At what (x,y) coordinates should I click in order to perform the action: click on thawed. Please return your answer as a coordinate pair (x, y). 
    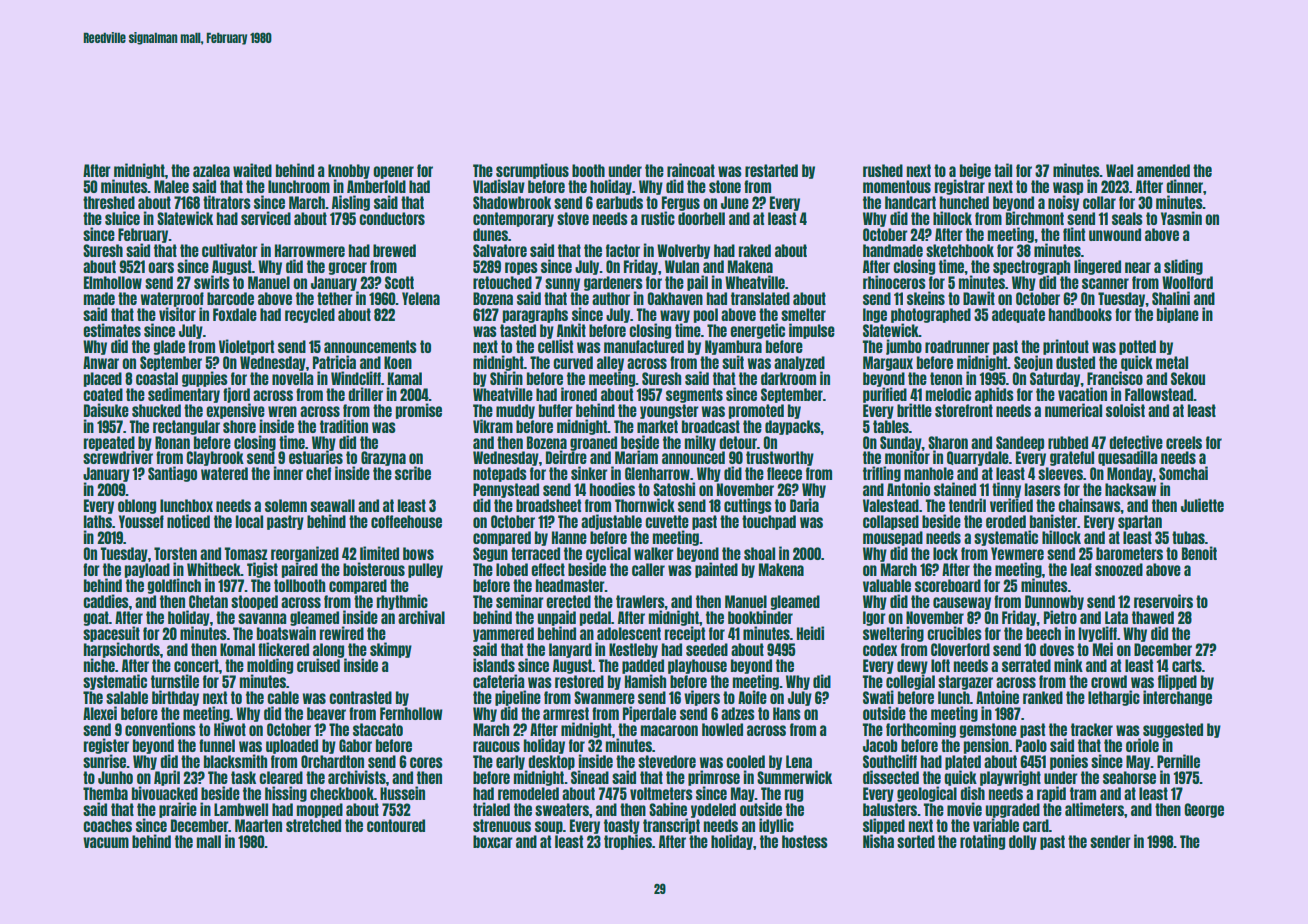
    Looking at the image, I should click on (1153, 617).
